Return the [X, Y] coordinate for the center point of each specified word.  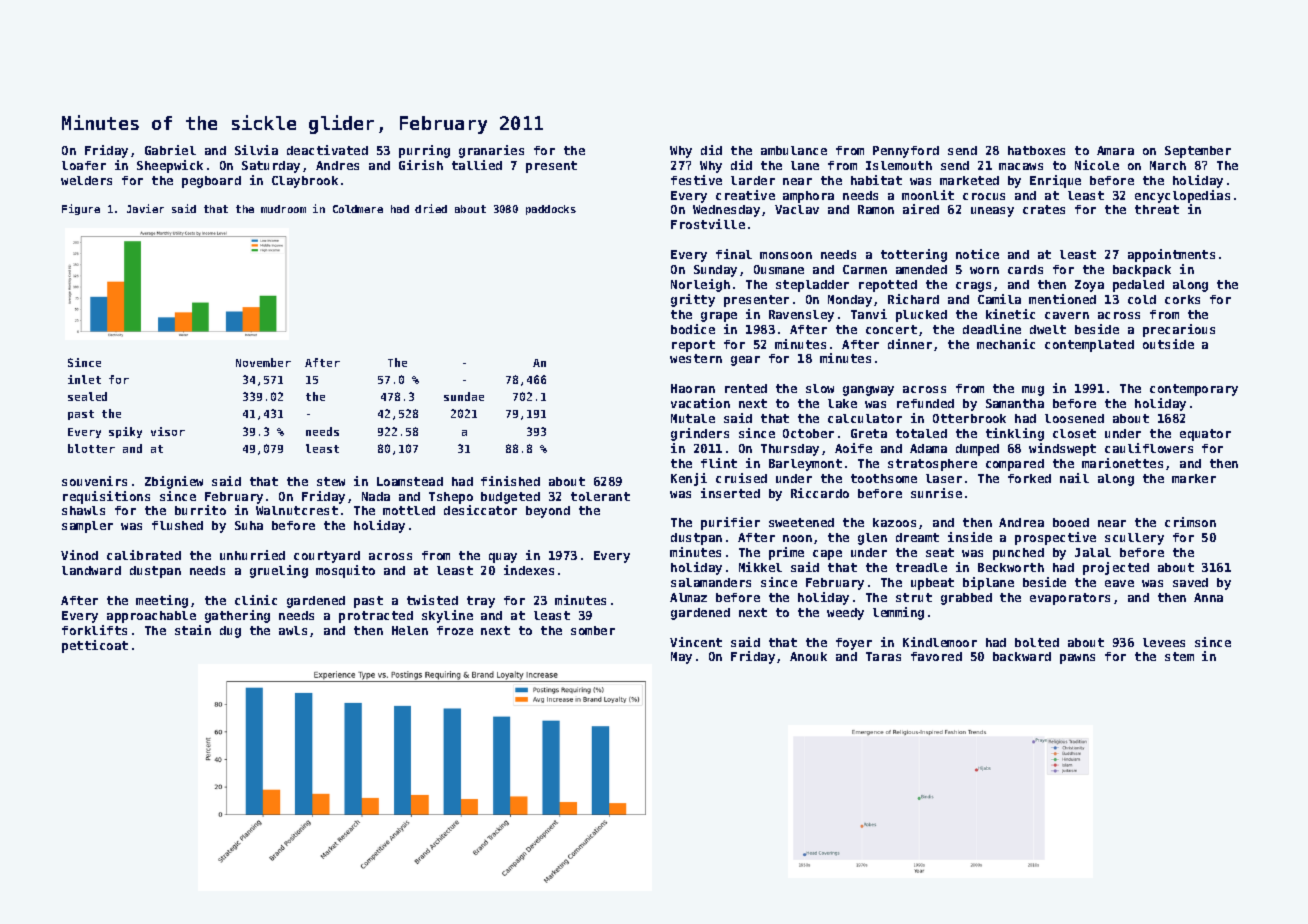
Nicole [1097, 165]
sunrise [936, 493]
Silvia [256, 150]
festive [696, 180]
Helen [410, 630]
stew [331, 481]
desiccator [480, 510]
